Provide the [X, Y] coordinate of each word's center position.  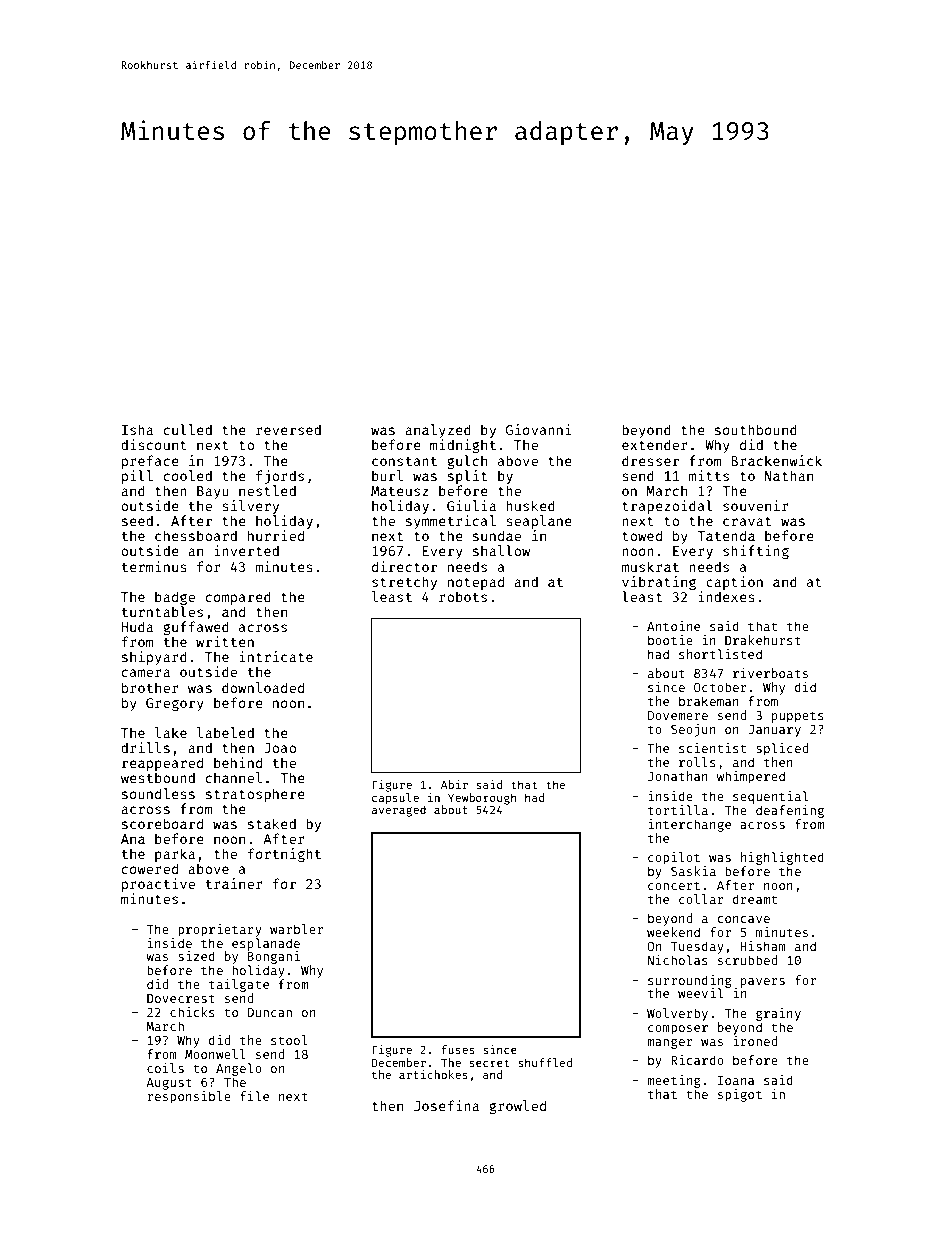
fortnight [284, 855]
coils [165, 1068]
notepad [476, 583]
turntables [162, 611]
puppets [798, 717]
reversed [288, 429]
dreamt [755, 899]
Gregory [175, 704]
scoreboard [162, 823]
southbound [756, 429]
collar [701, 899]
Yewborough [482, 799]
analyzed [438, 431]
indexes [726, 596]
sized [196, 956]
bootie [670, 640]
